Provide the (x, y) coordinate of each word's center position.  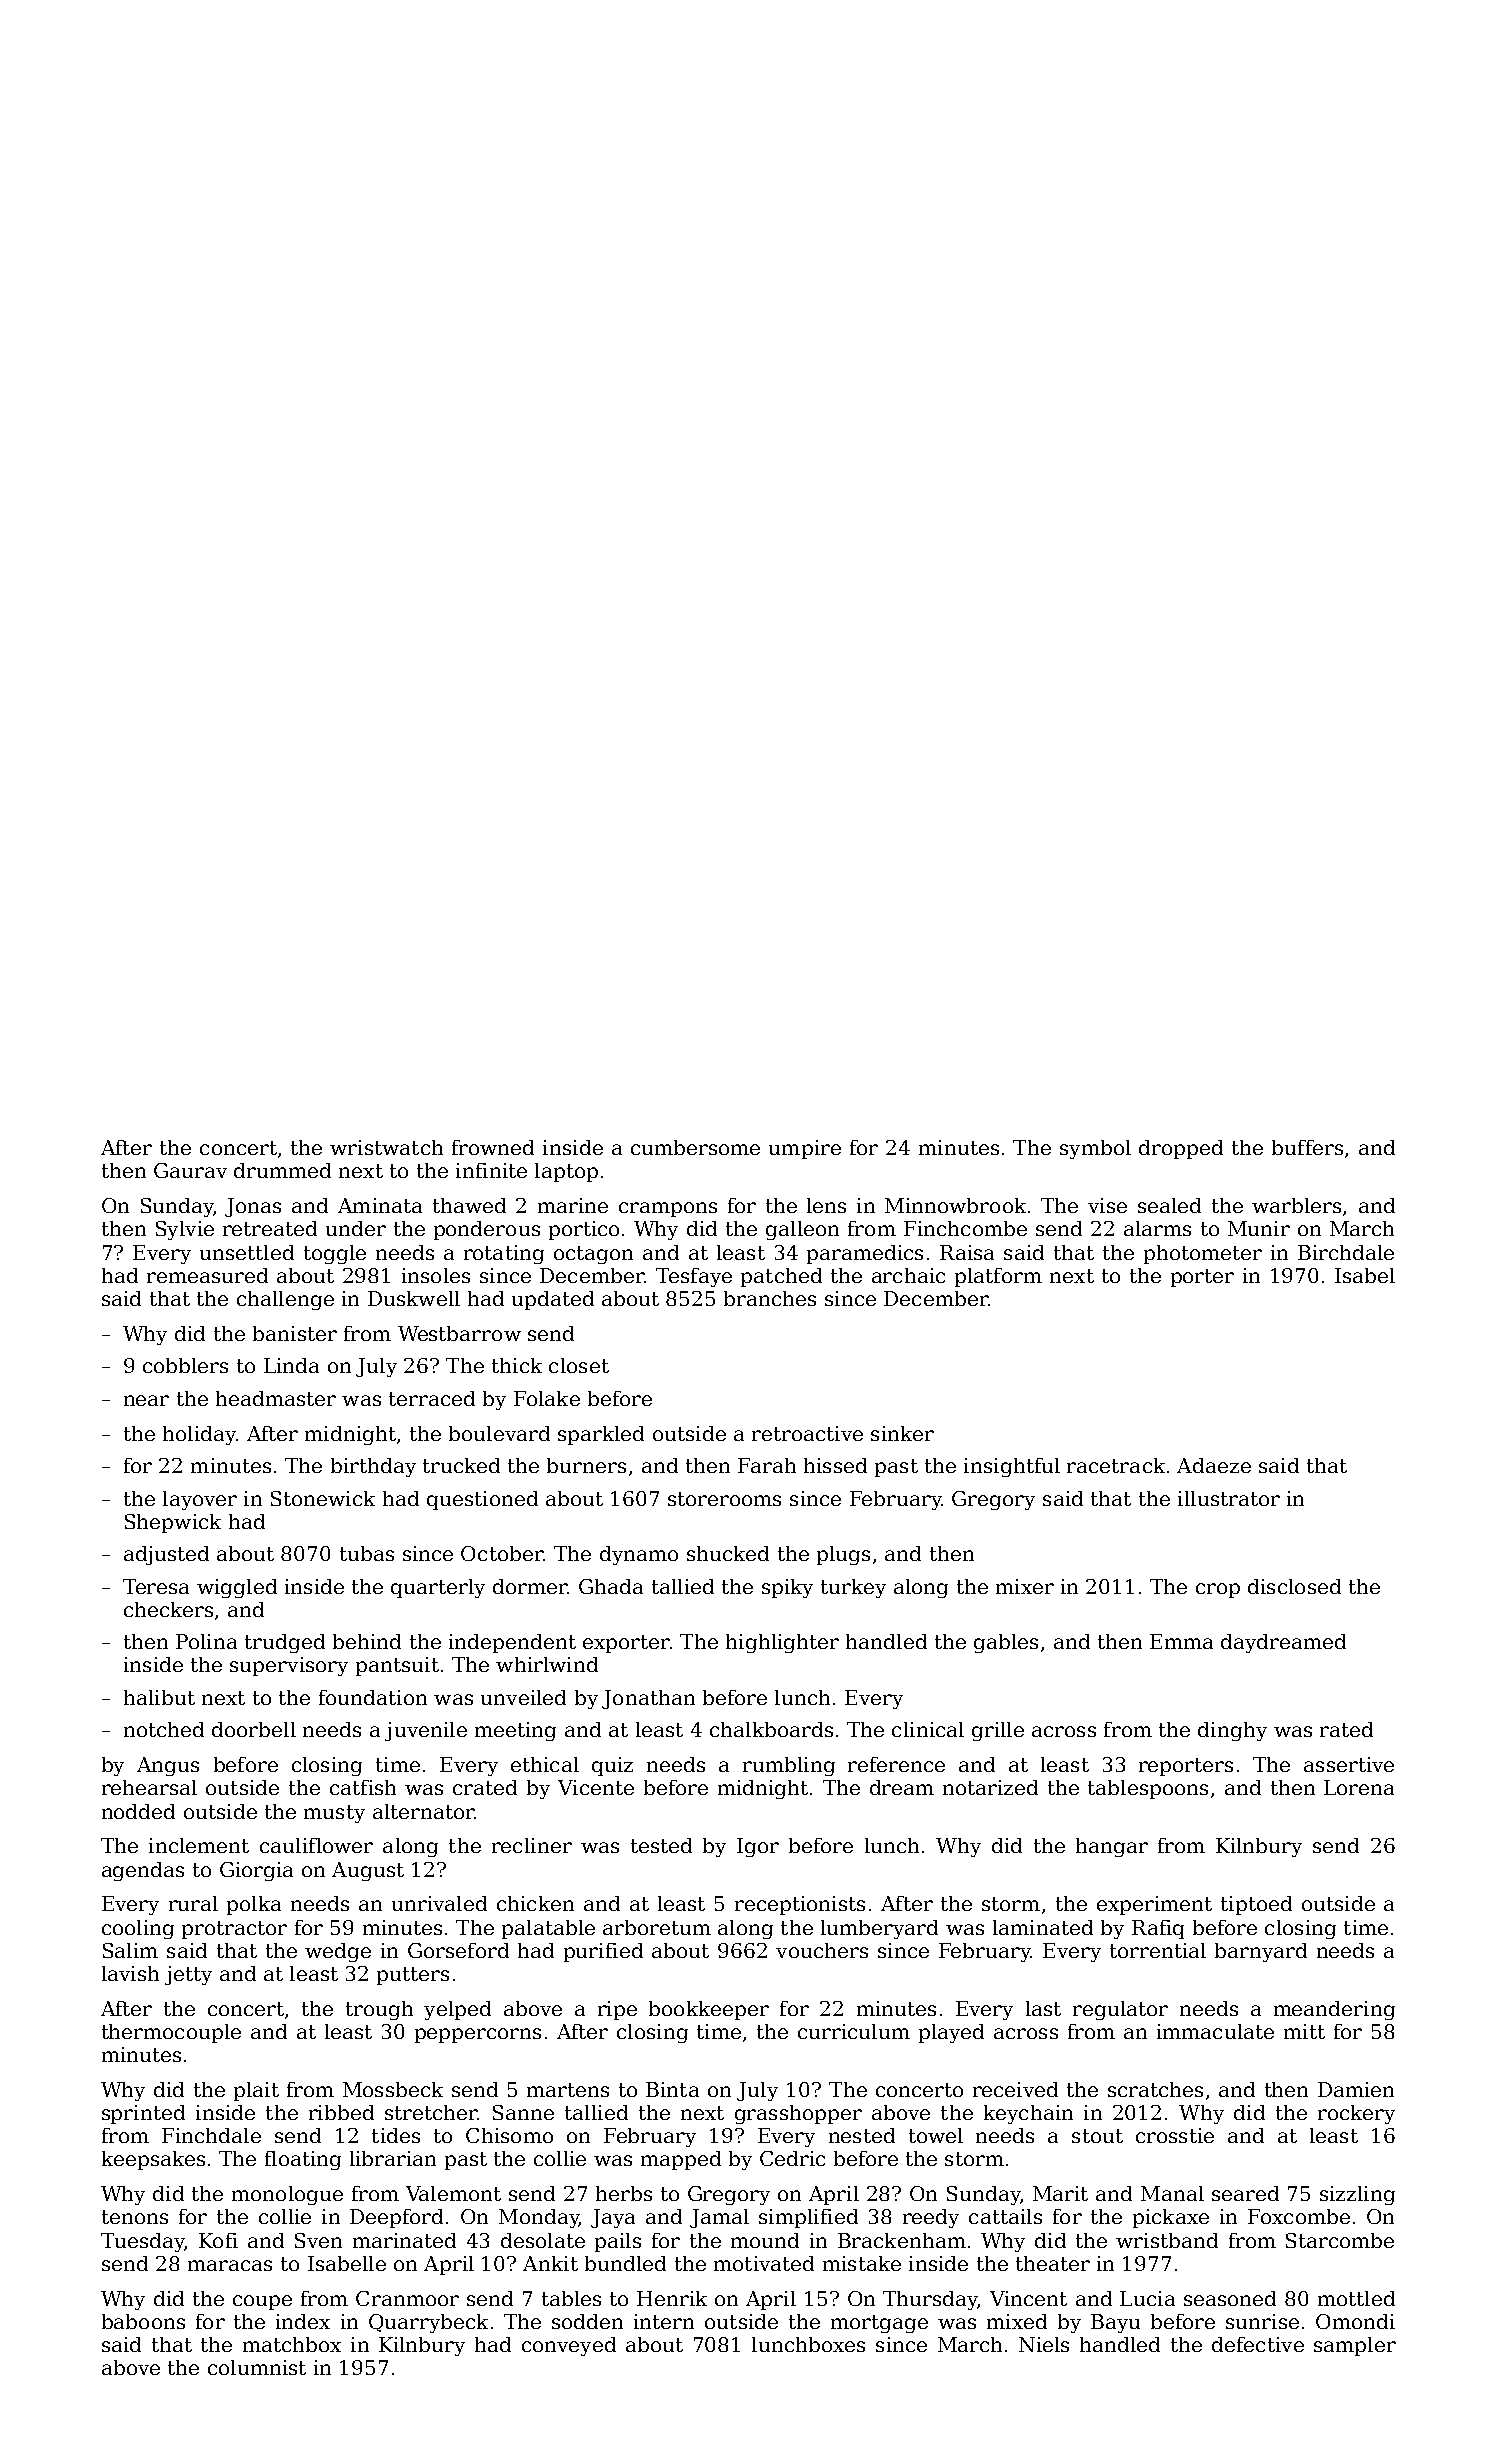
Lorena (1359, 1787)
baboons (143, 2321)
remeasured (207, 1275)
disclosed (1294, 1586)
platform (998, 1277)
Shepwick (173, 1523)
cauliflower (316, 1845)
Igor (758, 1847)
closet (579, 1365)
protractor (234, 1930)
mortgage (879, 2324)
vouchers (822, 1950)
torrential (1158, 1950)
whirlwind (547, 1664)
